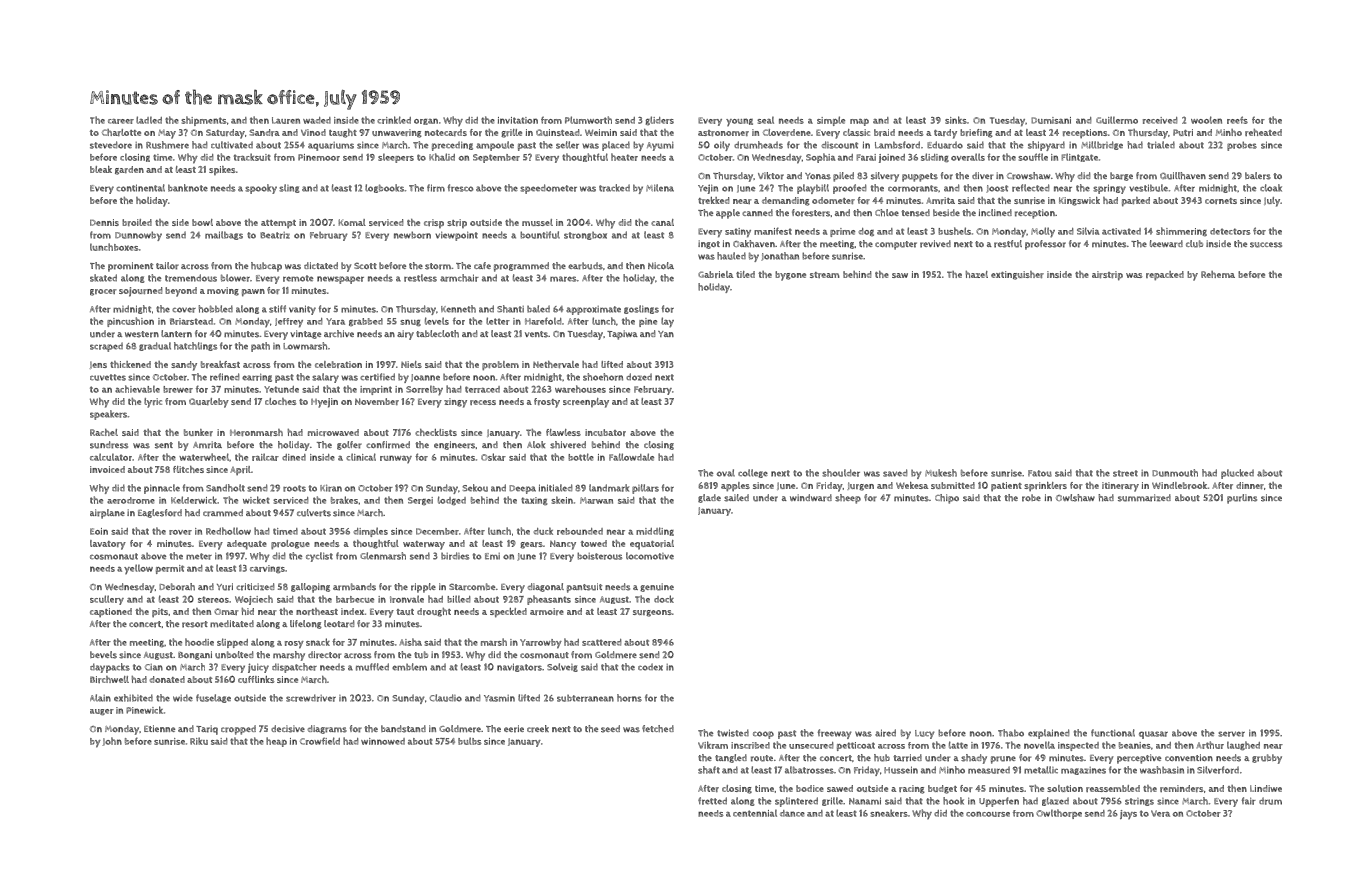 Image resolution: width=1372 pixels, height=887 pixels. Describe the element at coordinates (660, 121) in the document. I see `gliders` at that location.
